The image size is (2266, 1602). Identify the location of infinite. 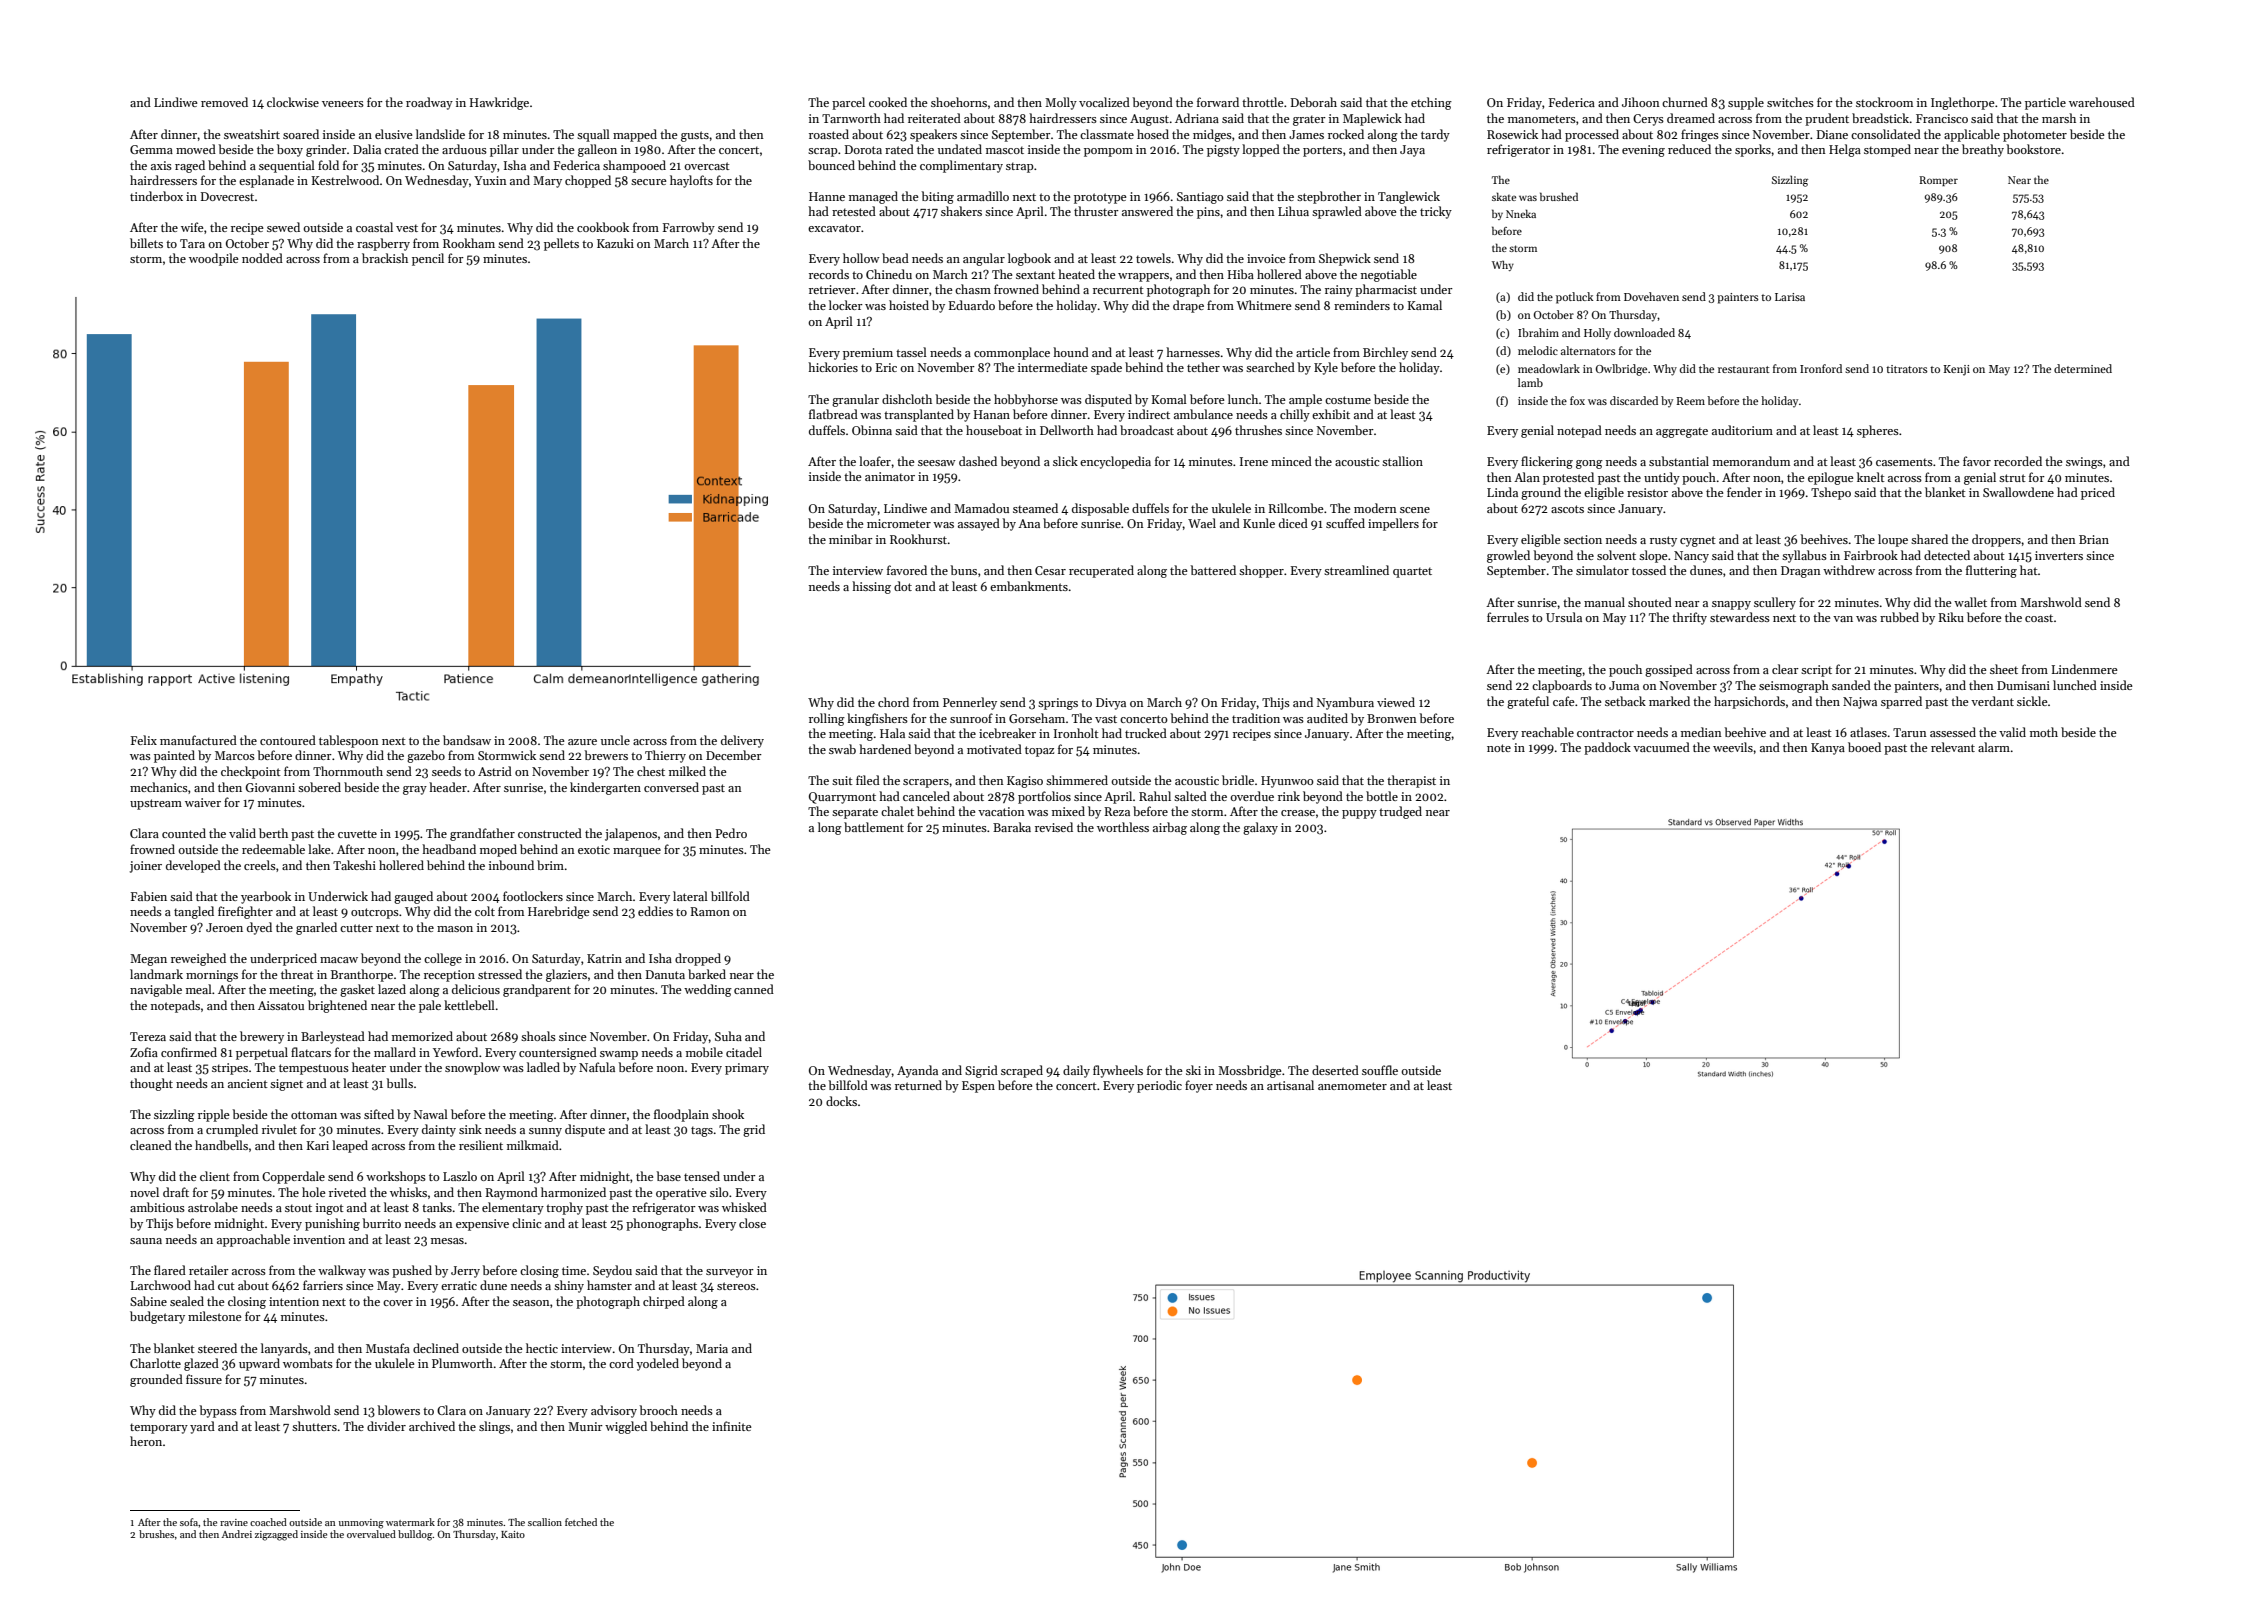
(732, 1426).
